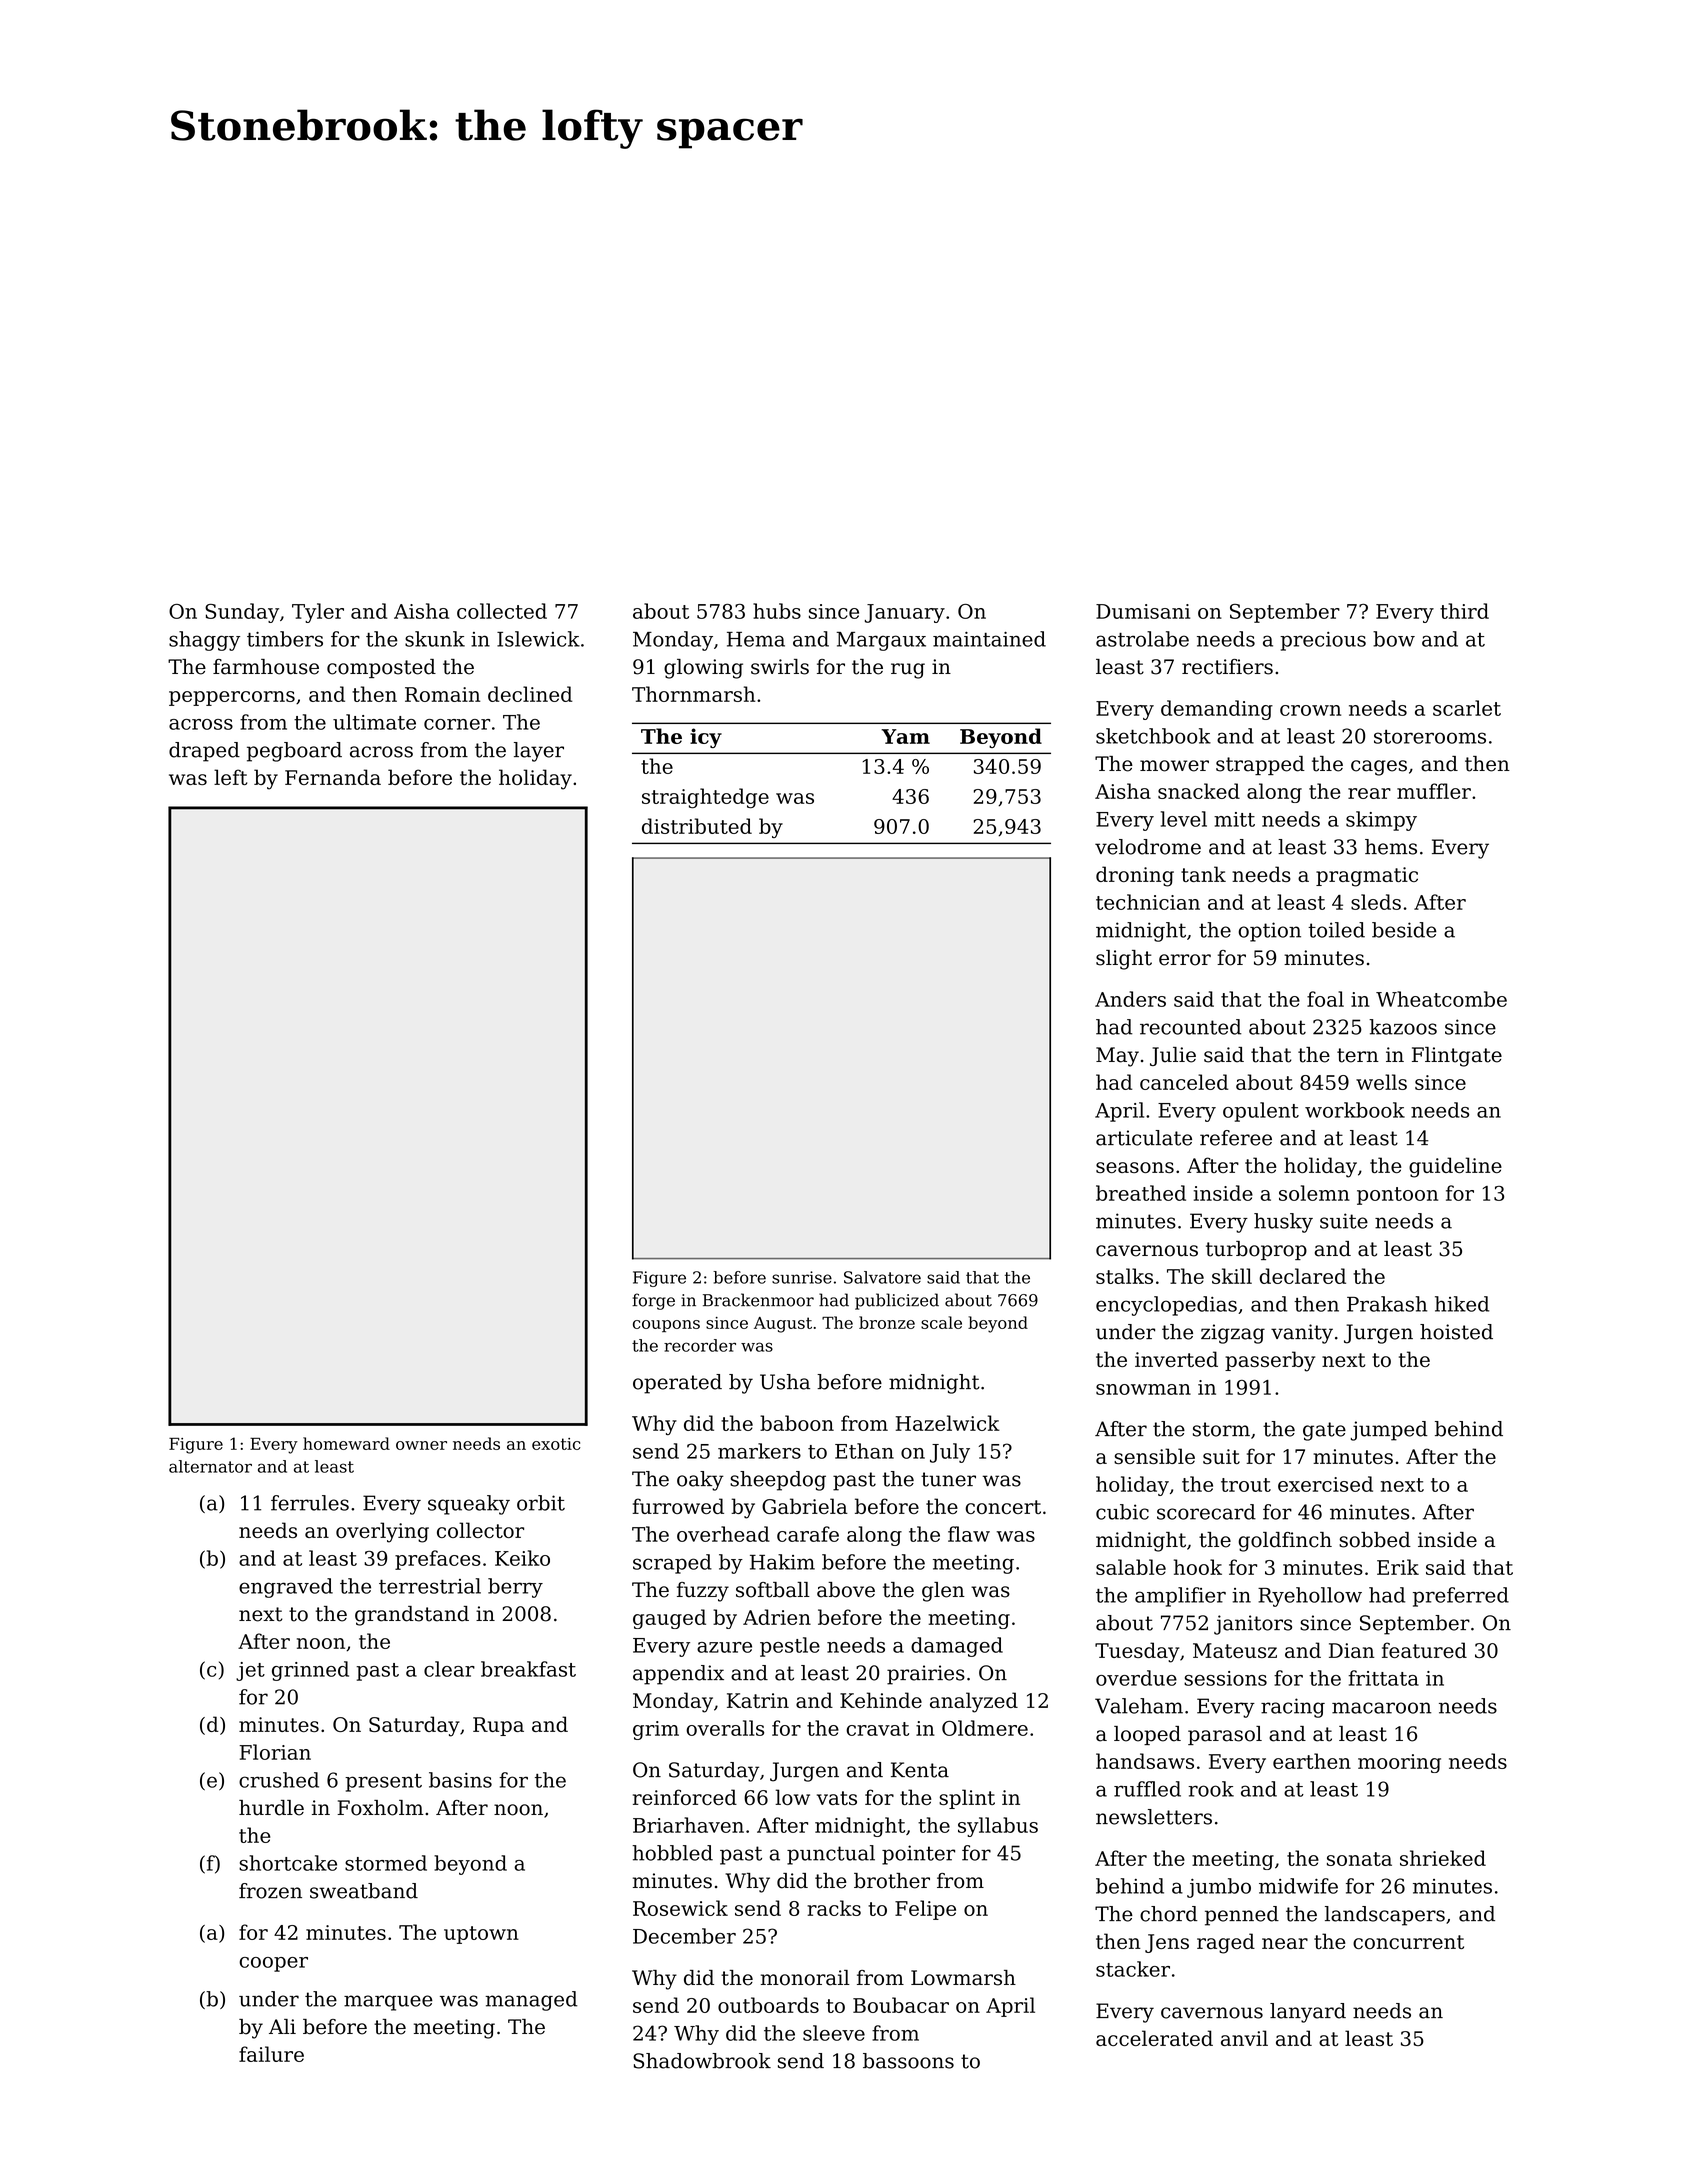  What do you see at coordinates (672, 1853) in the page?
I see `hobbled` at bounding box center [672, 1853].
